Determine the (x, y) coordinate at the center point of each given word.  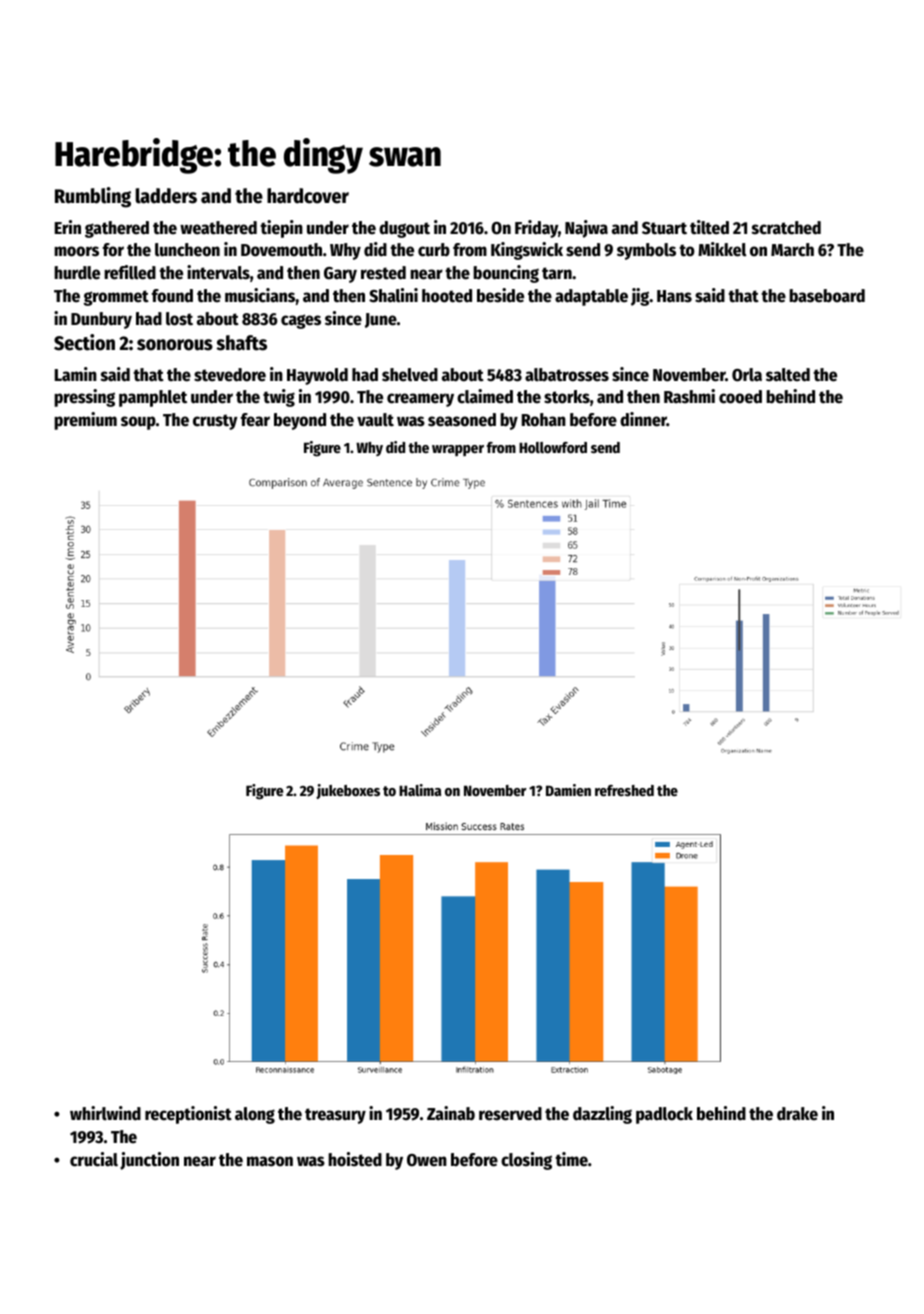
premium (85, 421)
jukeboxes (348, 791)
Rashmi (689, 396)
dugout (404, 229)
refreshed (624, 790)
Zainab (451, 1113)
